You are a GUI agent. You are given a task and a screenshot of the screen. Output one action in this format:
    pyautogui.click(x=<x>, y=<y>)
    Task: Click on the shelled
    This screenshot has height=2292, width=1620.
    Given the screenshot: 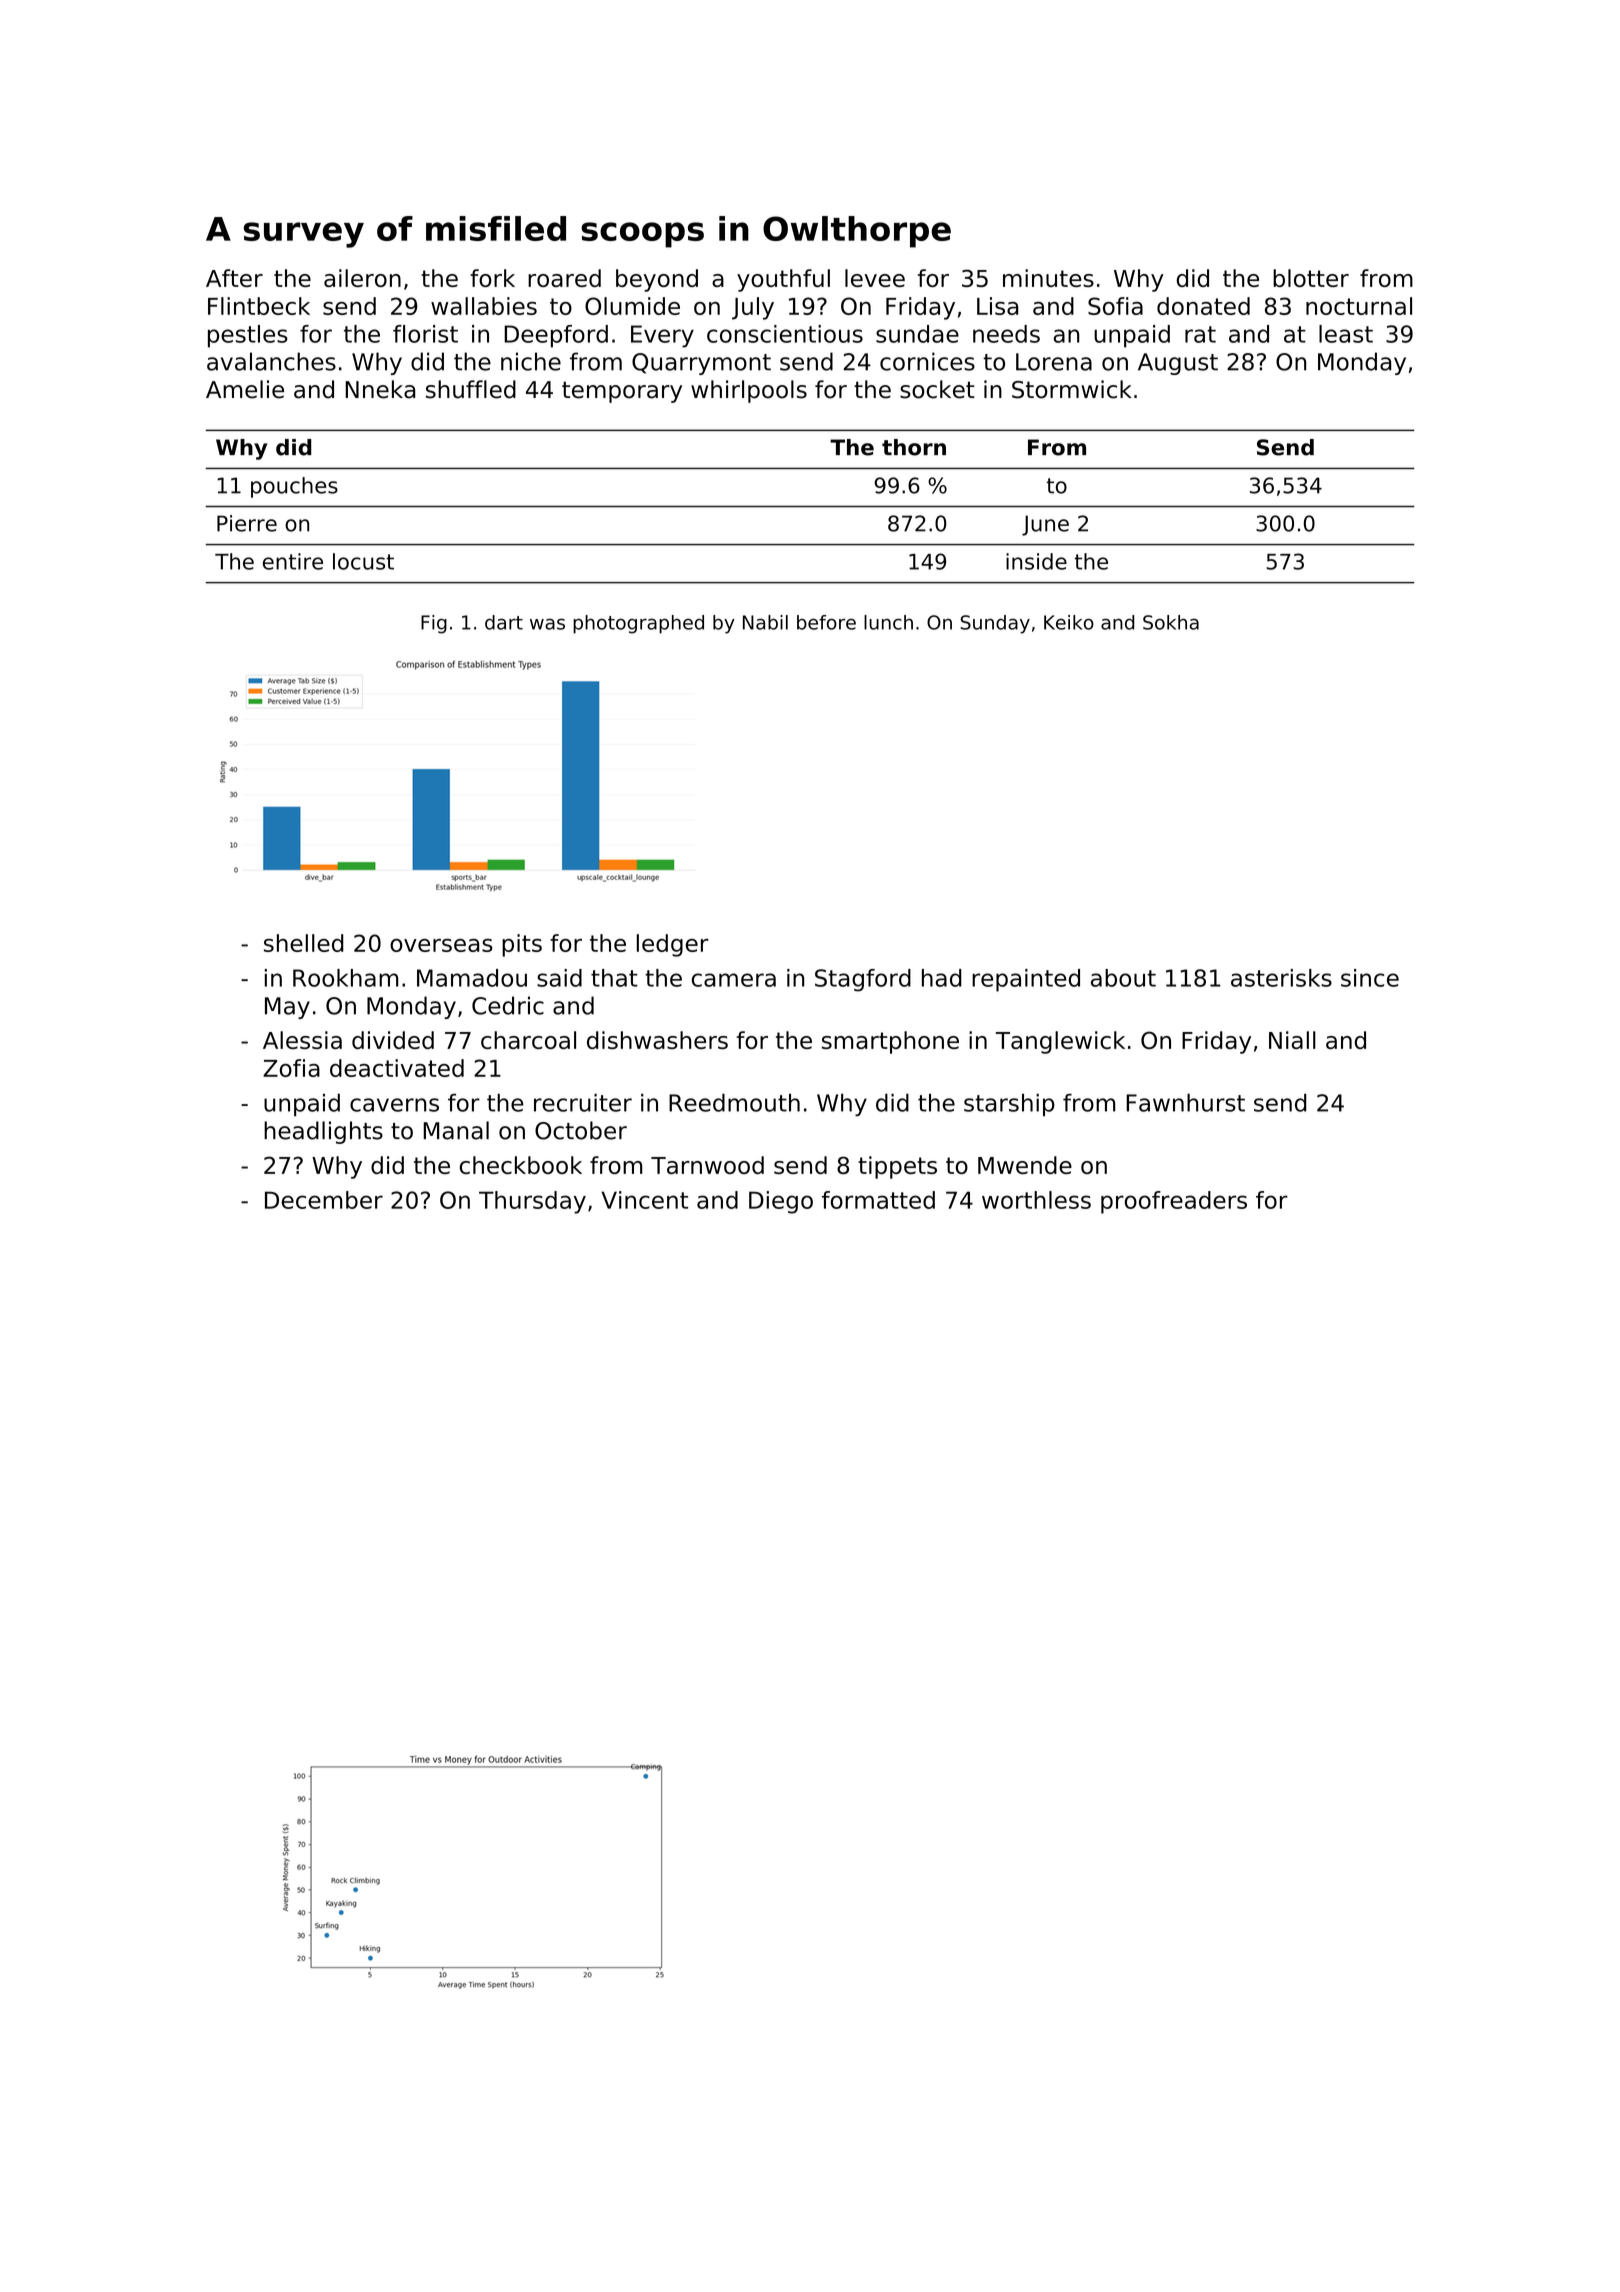 What is the action you would take?
    pyautogui.click(x=303, y=943)
